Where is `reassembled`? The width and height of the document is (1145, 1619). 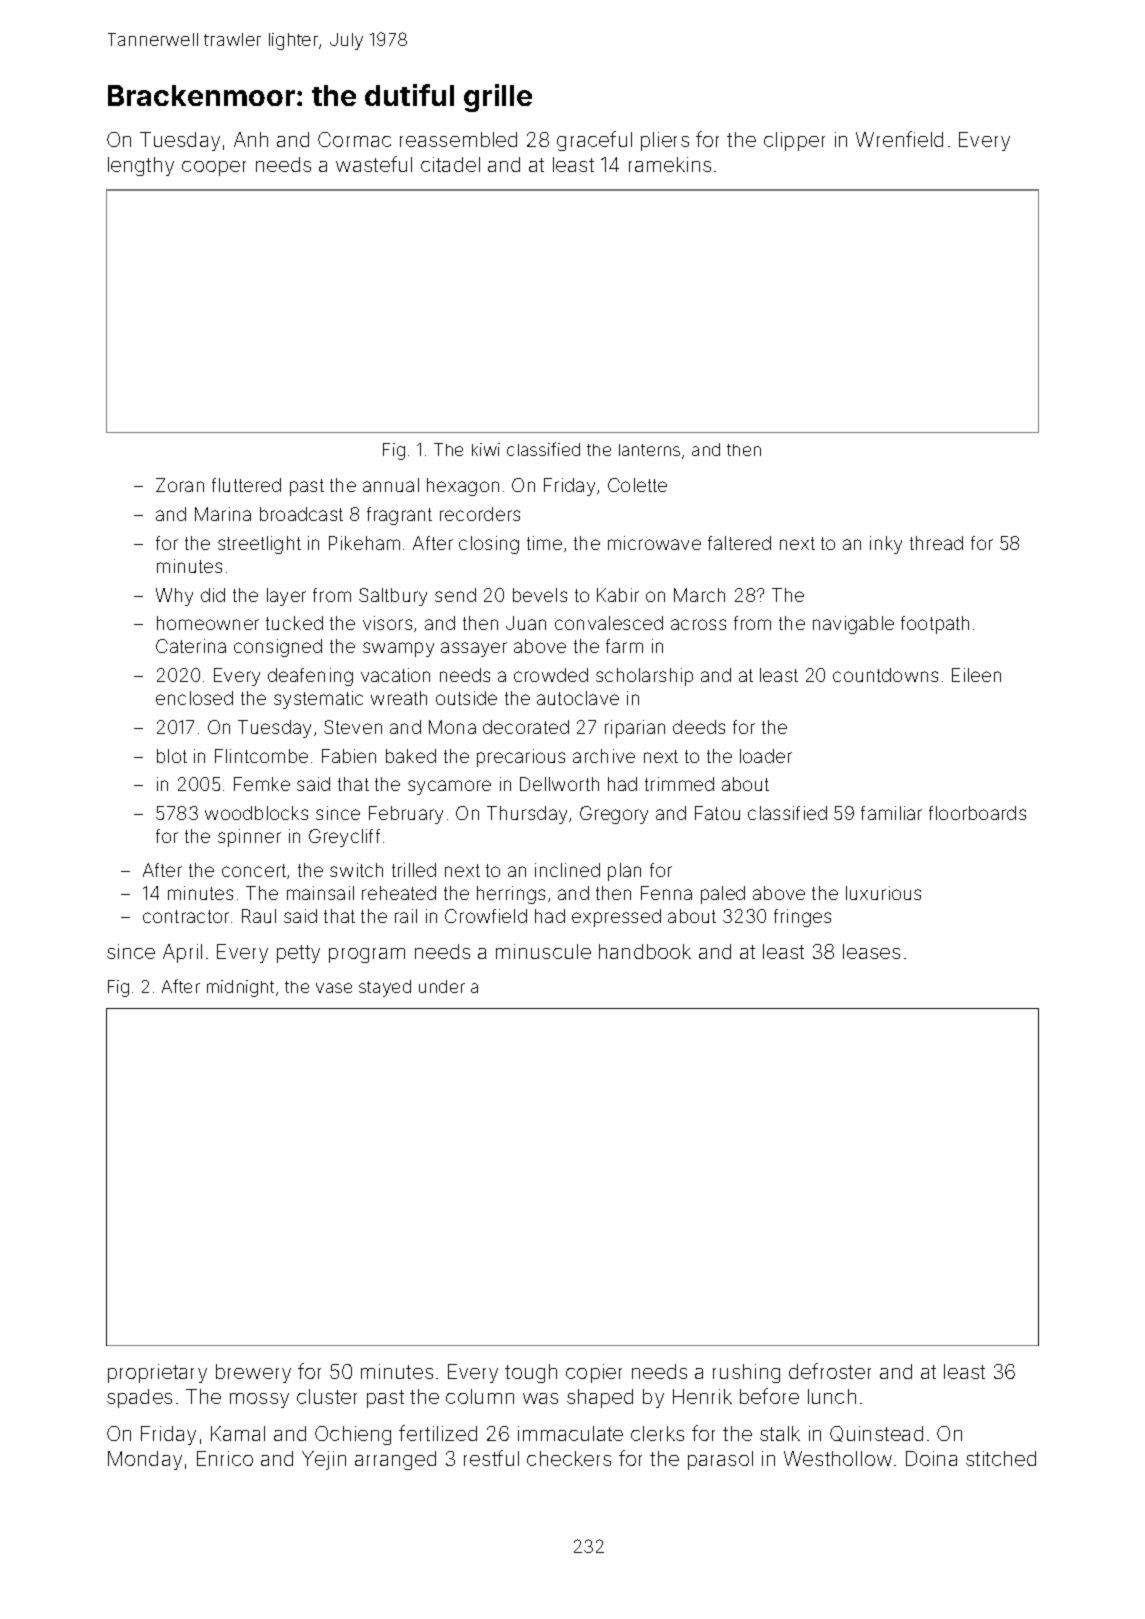 reassembled is located at coordinates (458, 139).
